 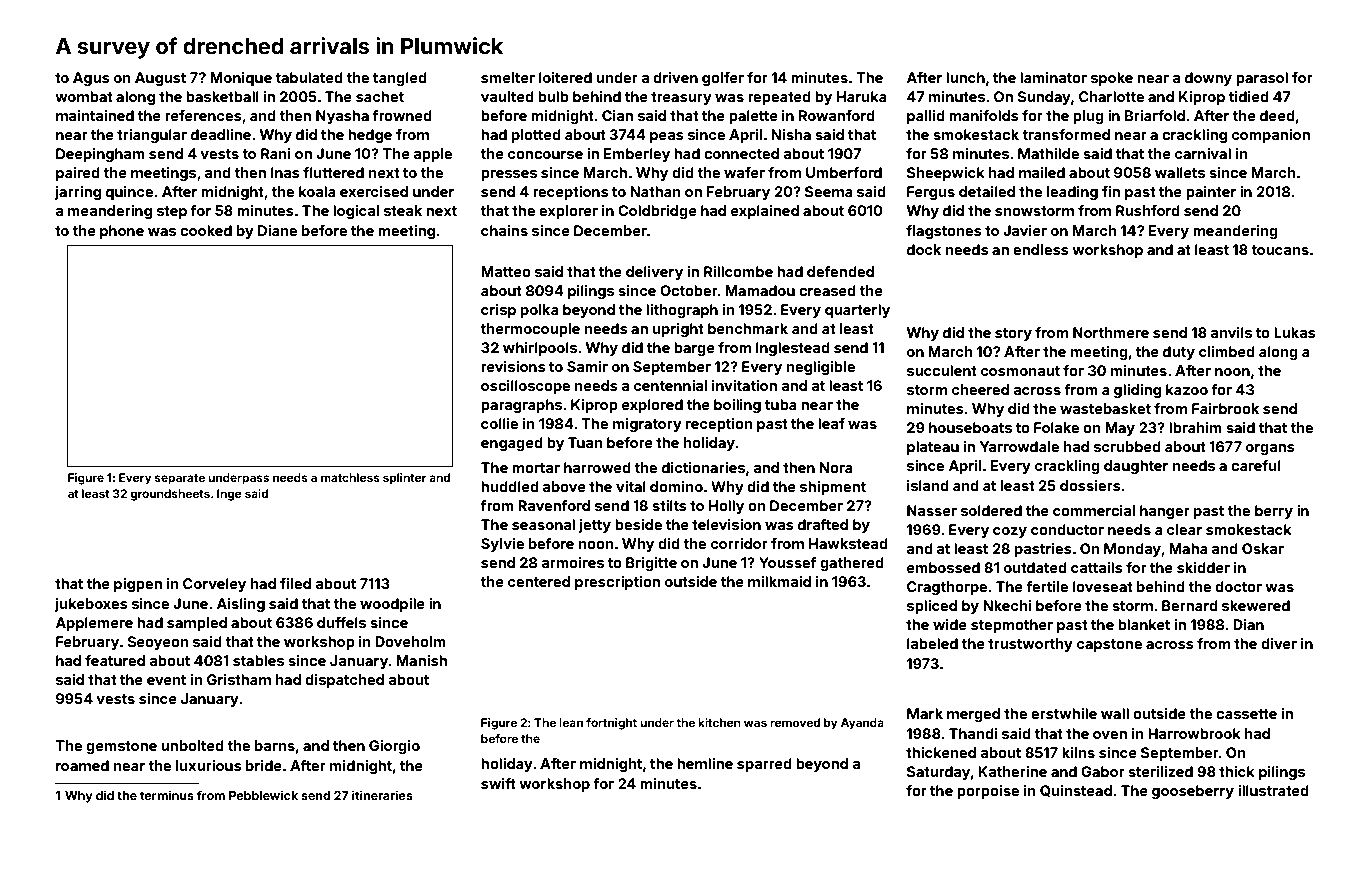 What do you see at coordinates (980, 389) in the screenshot?
I see `cheered` at bounding box center [980, 389].
